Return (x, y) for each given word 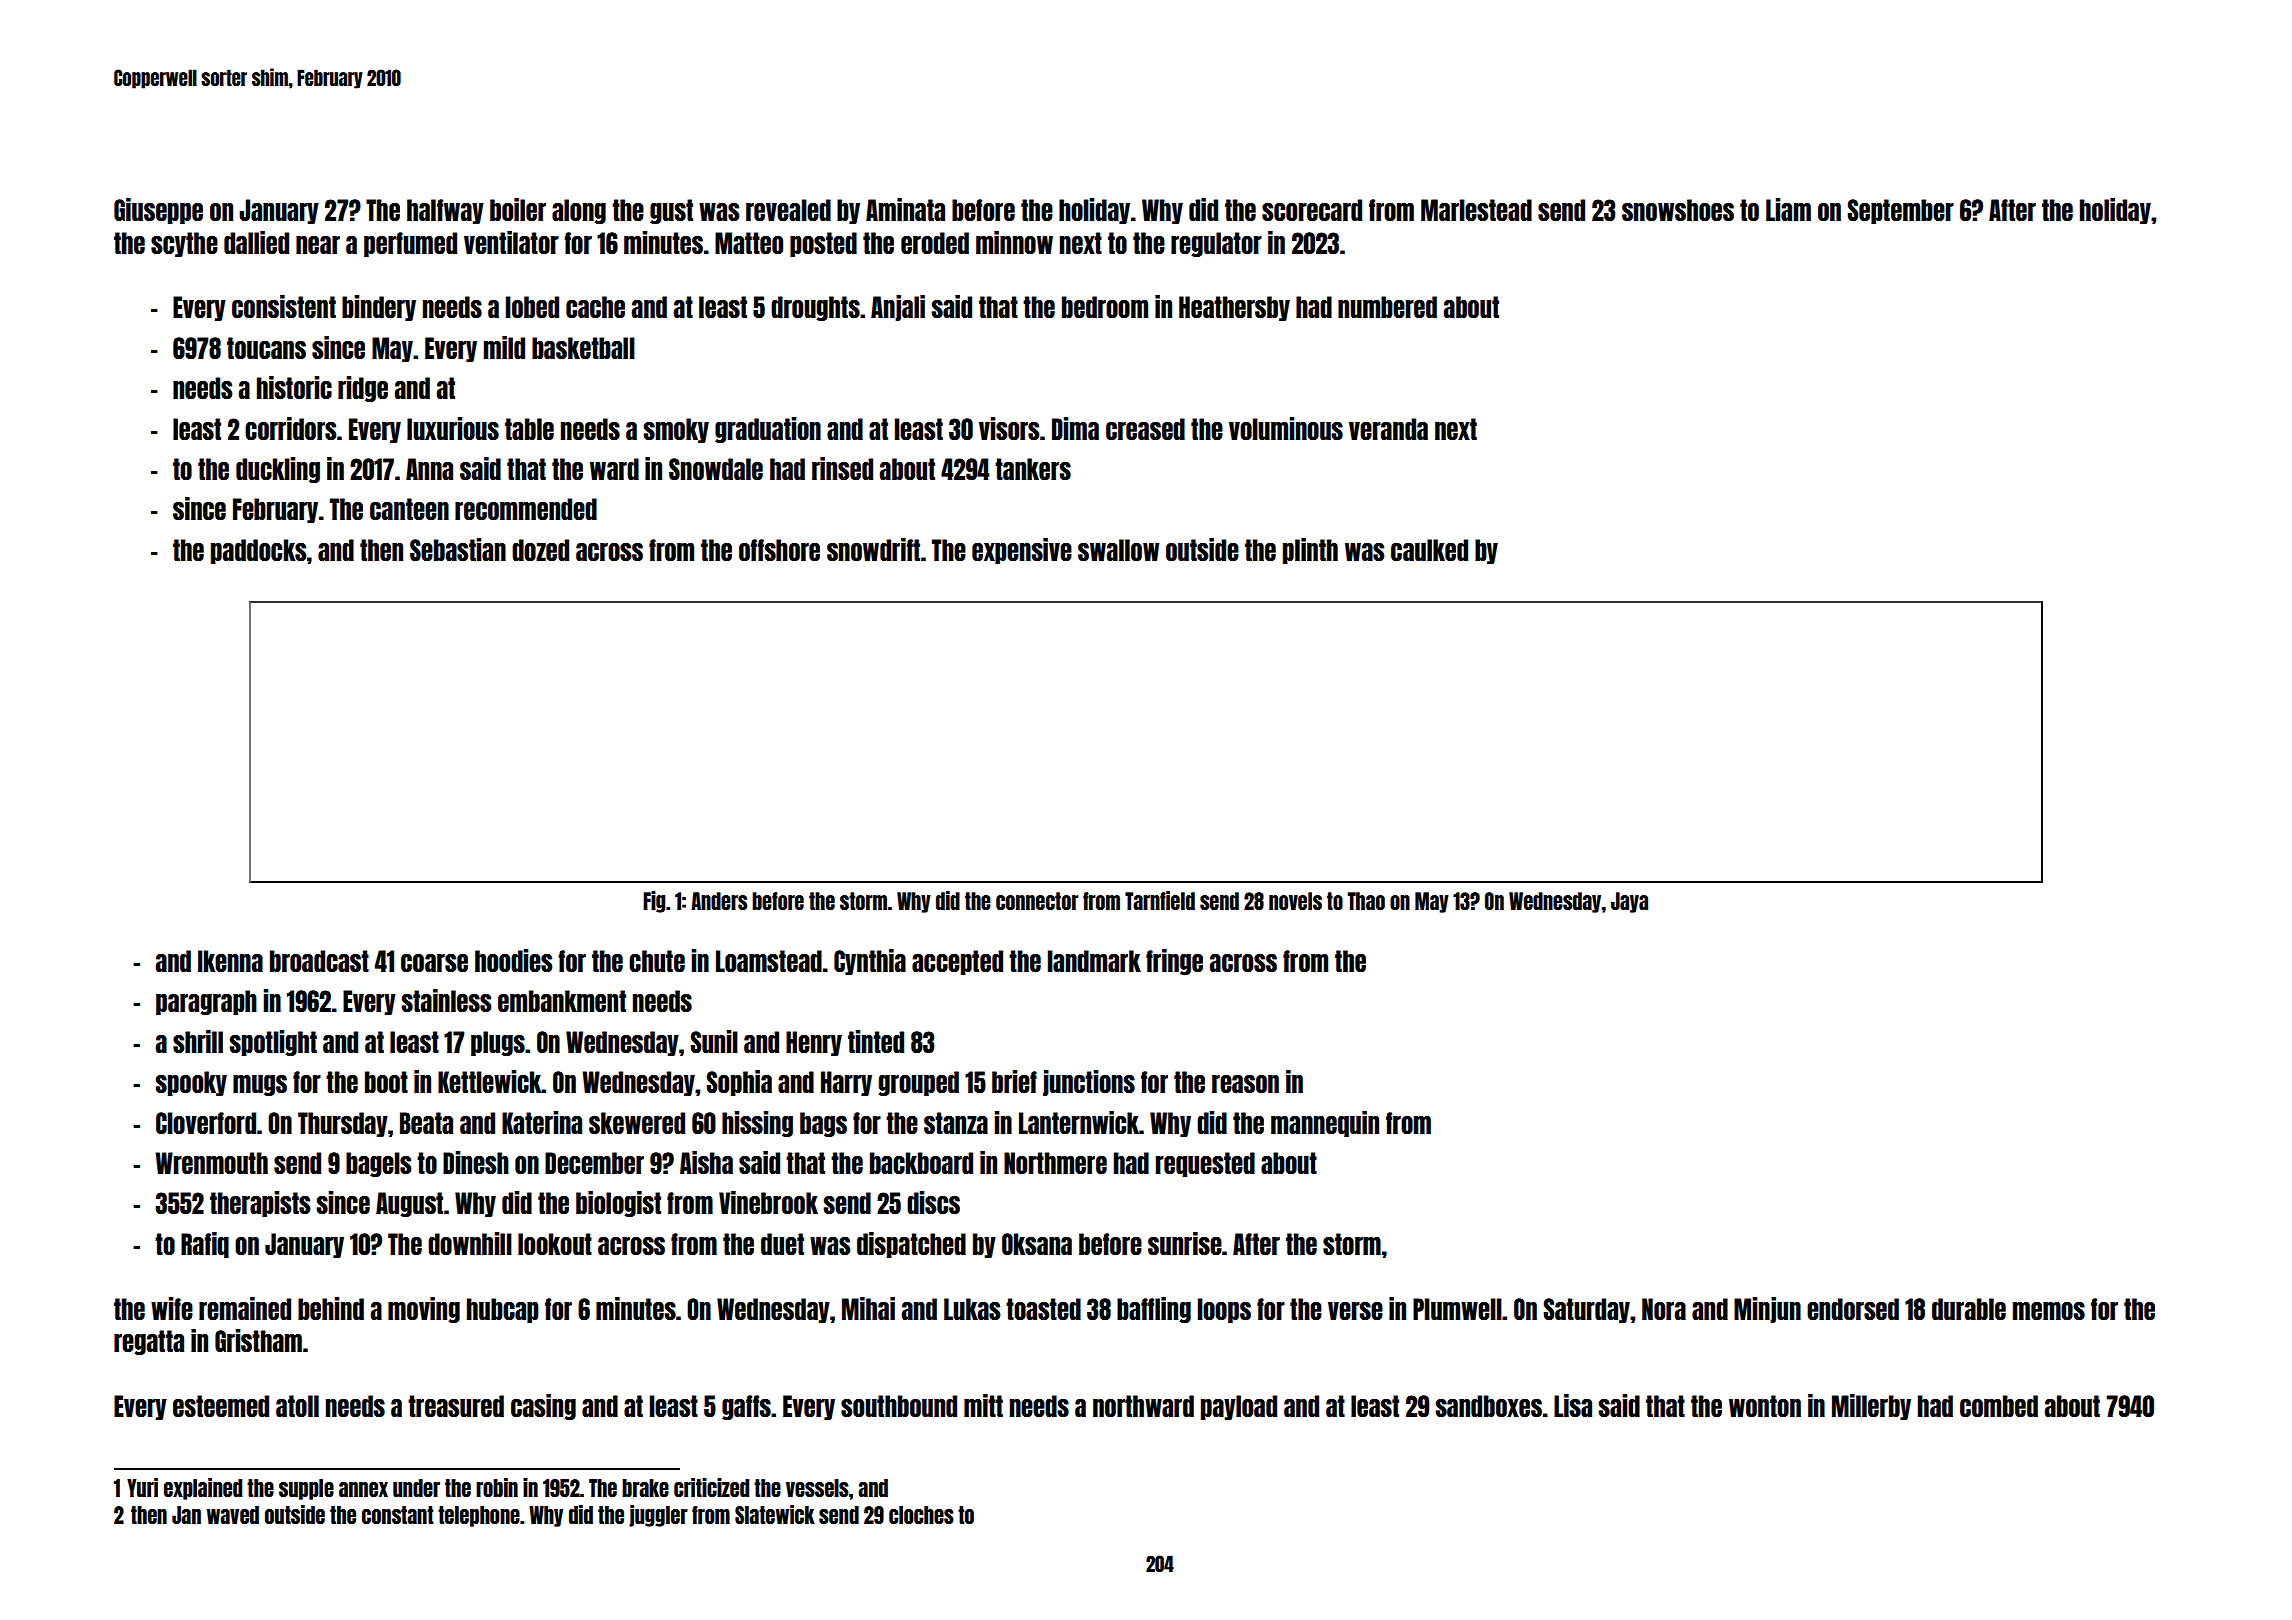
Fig (654, 902)
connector (1037, 901)
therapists (260, 1204)
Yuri (142, 1487)
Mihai (868, 1308)
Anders (719, 901)
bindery (379, 308)
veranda (1388, 429)
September (1900, 211)
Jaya (1629, 902)
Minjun (1767, 1310)
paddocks (258, 551)
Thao (1366, 901)
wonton (1765, 1406)
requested (1205, 1164)
